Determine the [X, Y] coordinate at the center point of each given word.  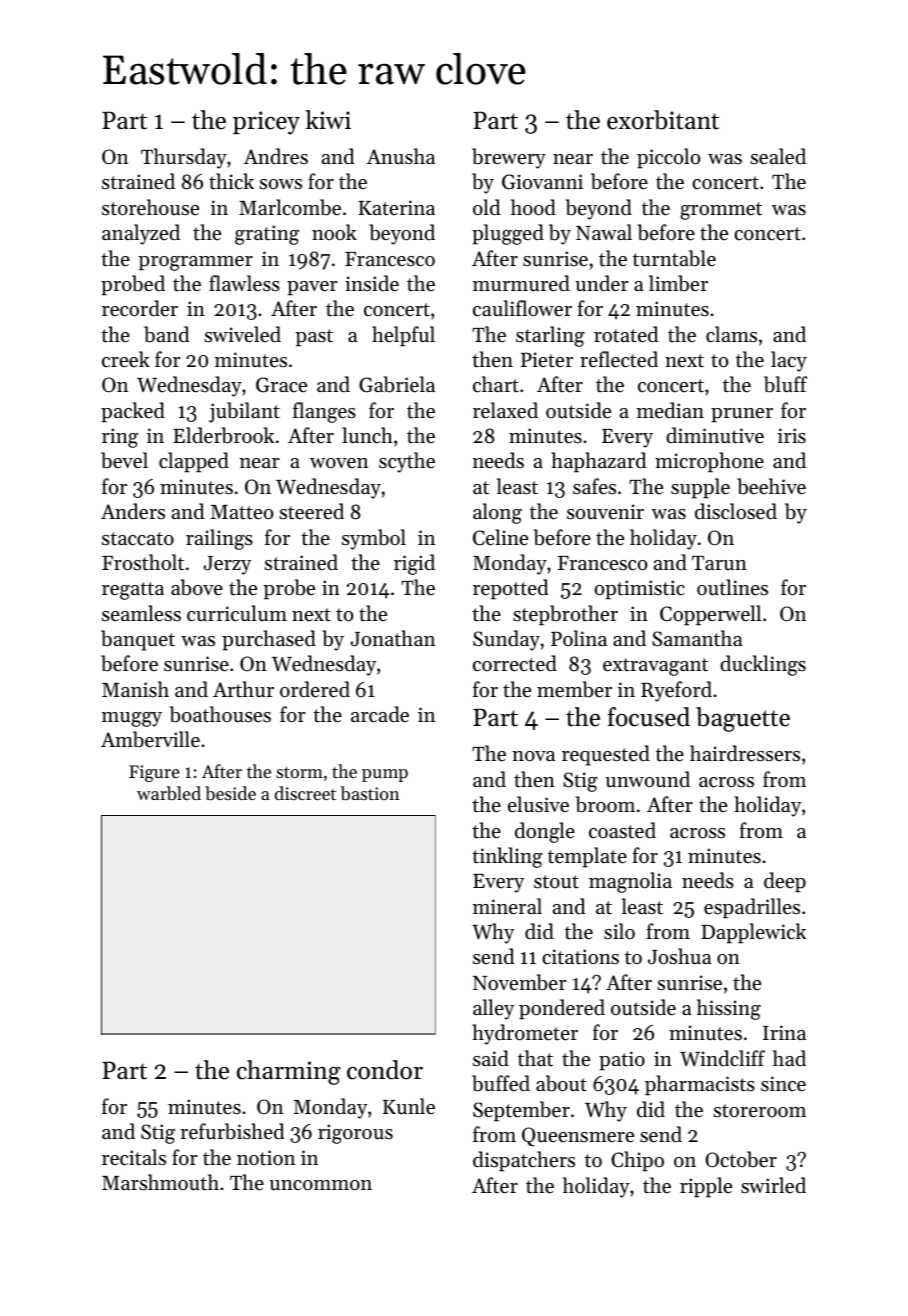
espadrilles [752, 908]
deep [785, 882]
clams [731, 334]
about [561, 1083]
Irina [784, 1032]
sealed [778, 156]
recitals [134, 1157]
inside [372, 283]
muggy [132, 719]
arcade [380, 714]
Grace [281, 385]
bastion [369, 793]
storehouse [150, 207]
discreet [305, 793]
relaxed [505, 410]
